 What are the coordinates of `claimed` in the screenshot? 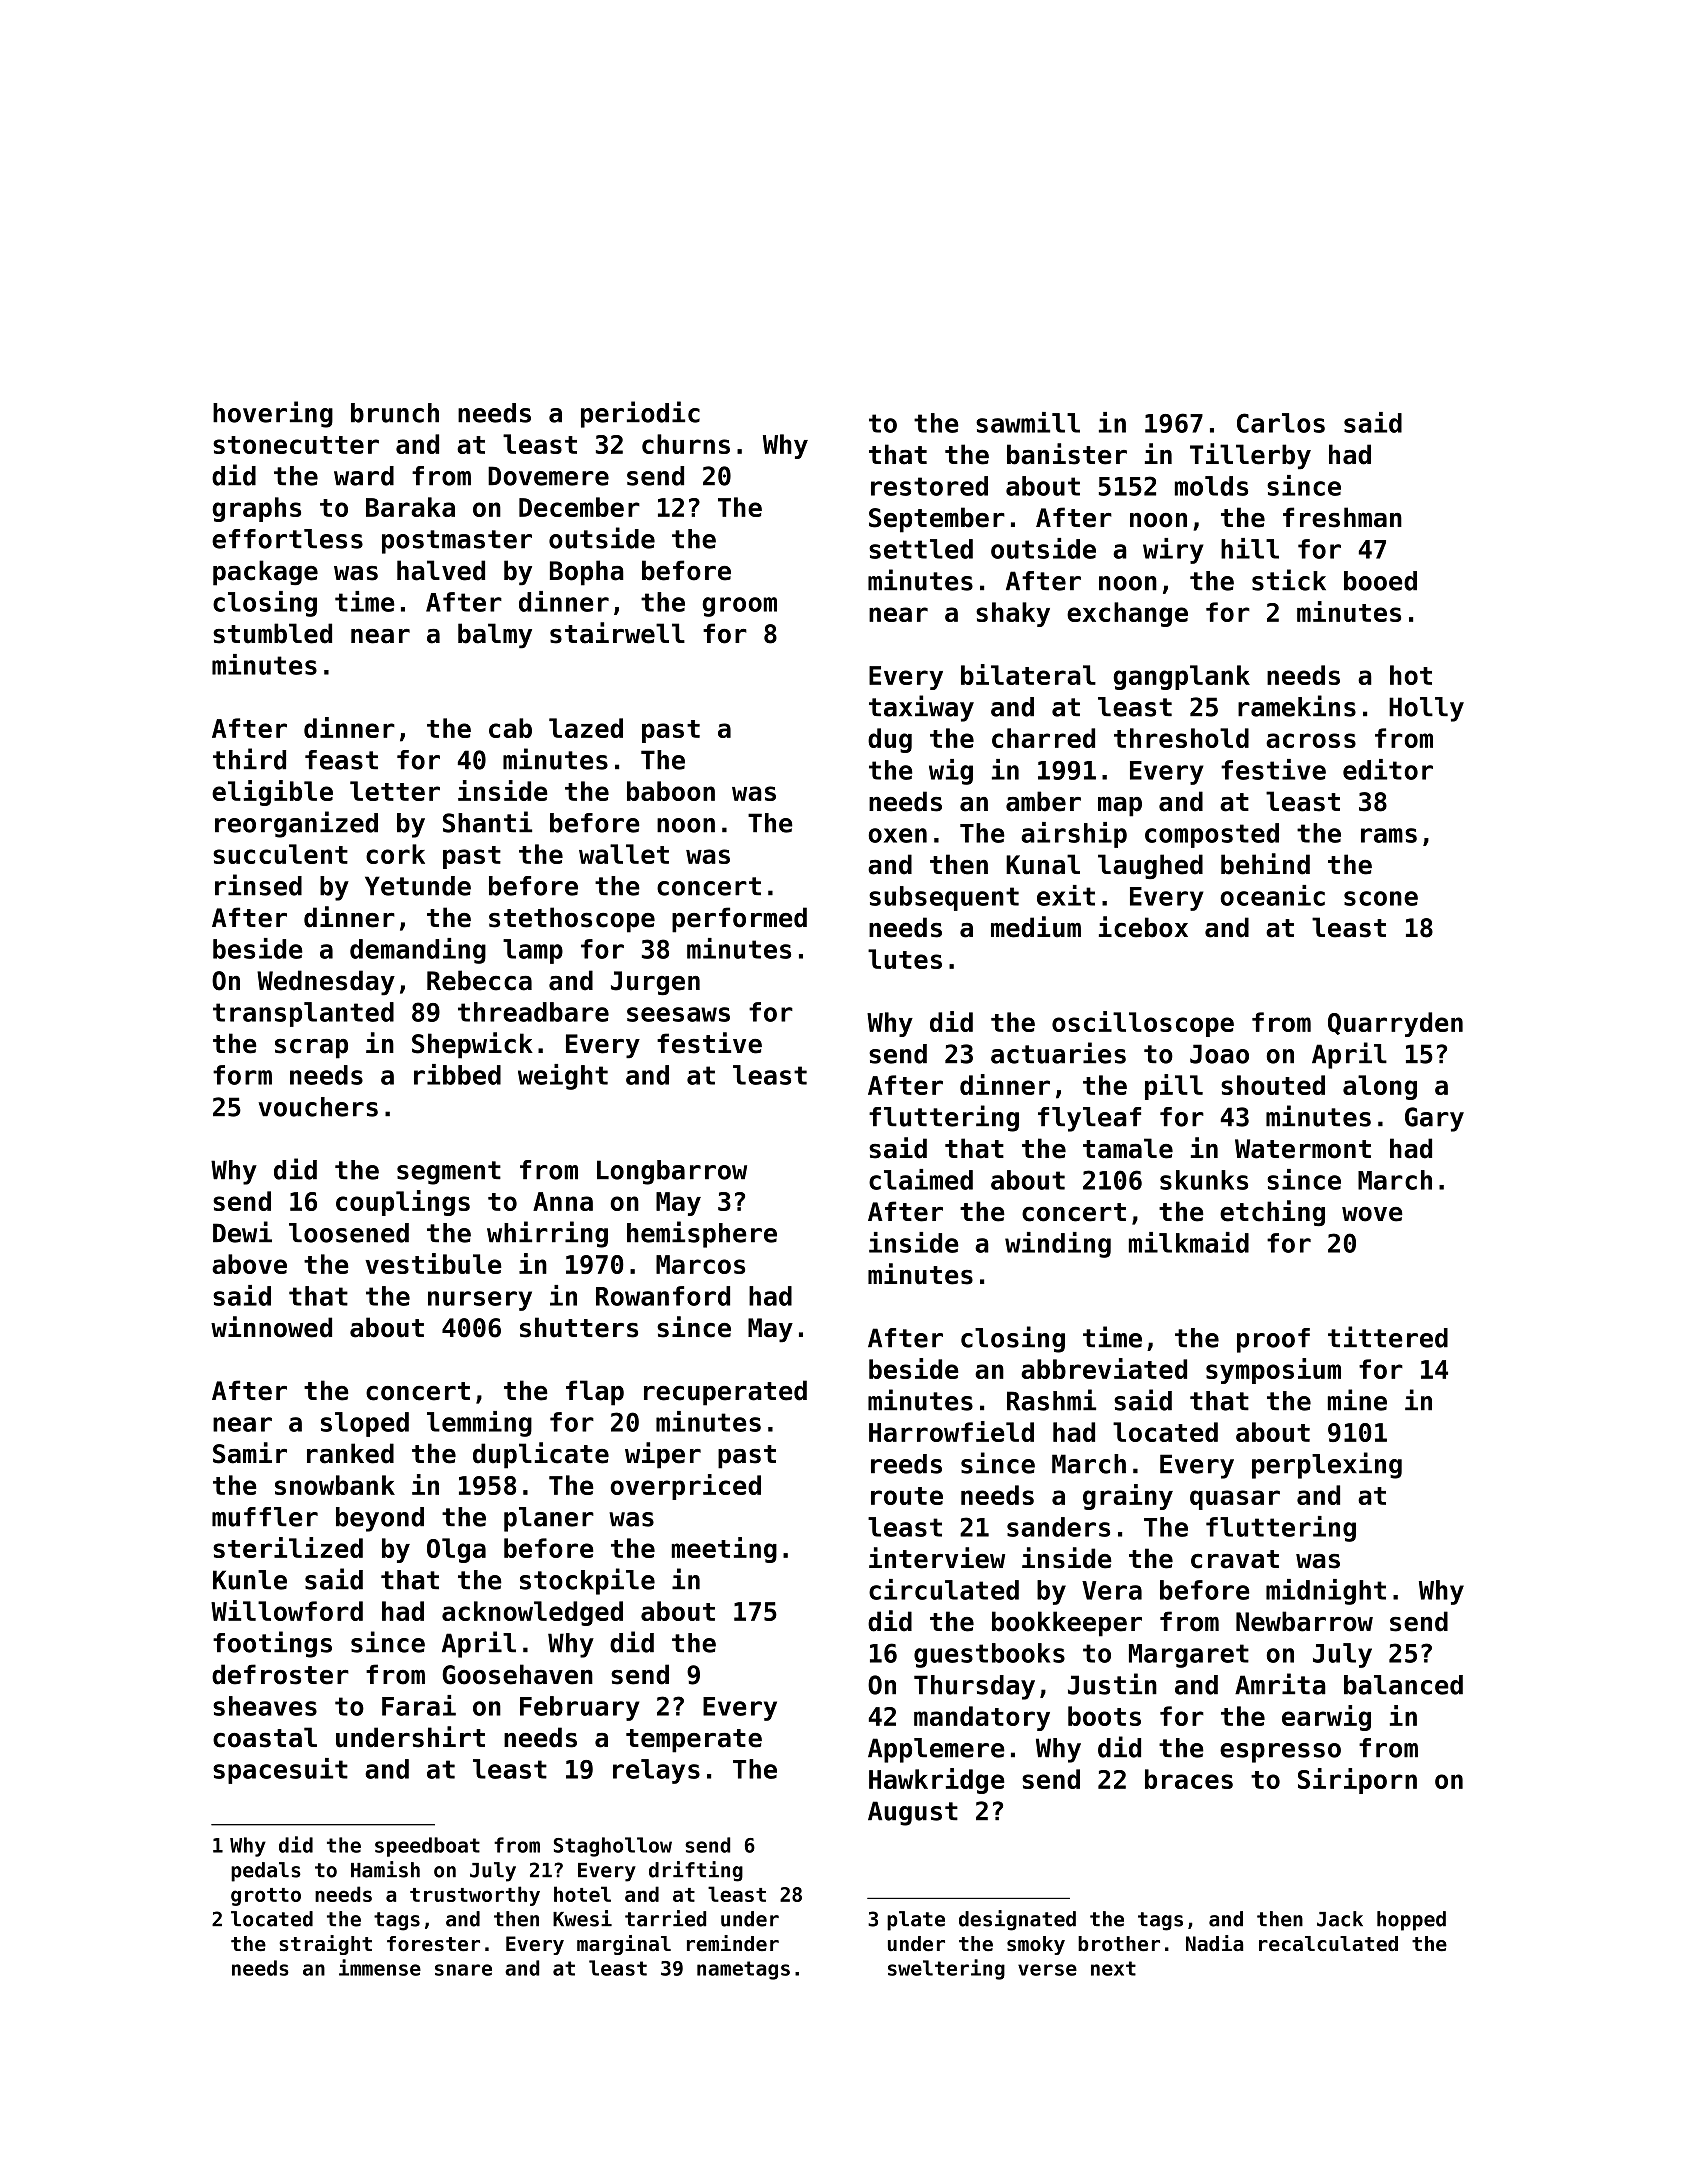 It's located at (921, 1179).
